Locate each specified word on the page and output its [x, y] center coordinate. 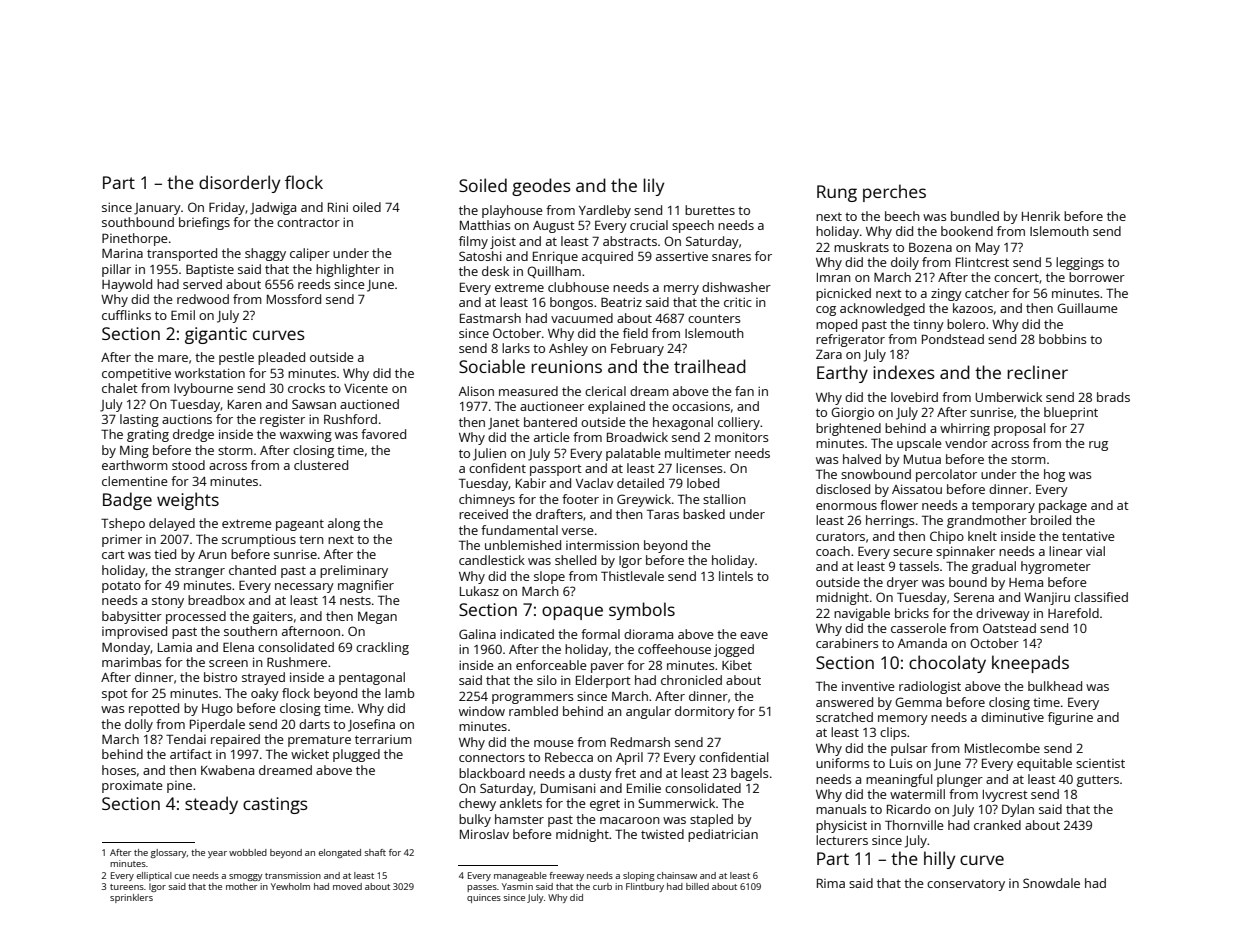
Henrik [1041, 216]
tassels [919, 566]
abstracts [630, 241]
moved [347, 886]
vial [1095, 551]
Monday [126, 648]
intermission [602, 545]
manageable [520, 876]
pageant [300, 525]
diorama [648, 634]
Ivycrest [1005, 796]
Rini [338, 207]
